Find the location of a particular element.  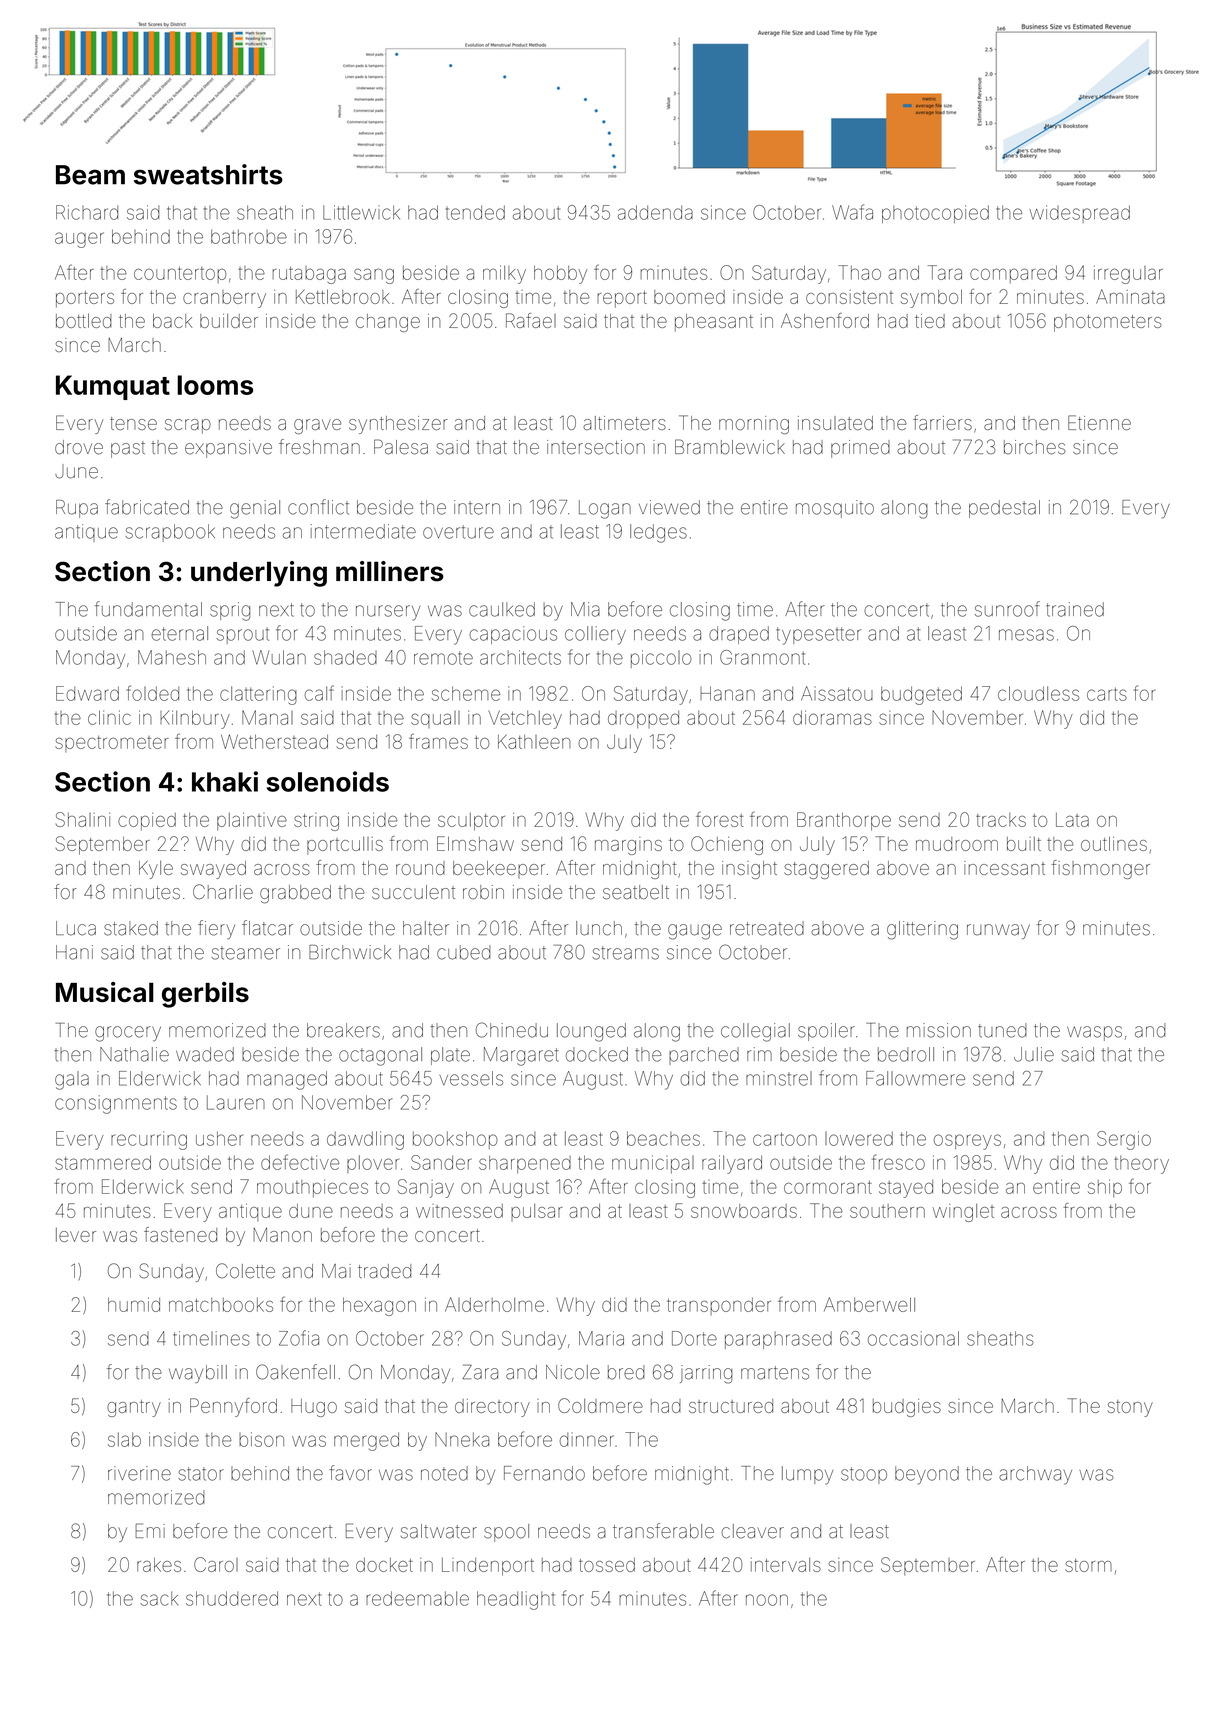

Wafa is located at coordinates (852, 212).
